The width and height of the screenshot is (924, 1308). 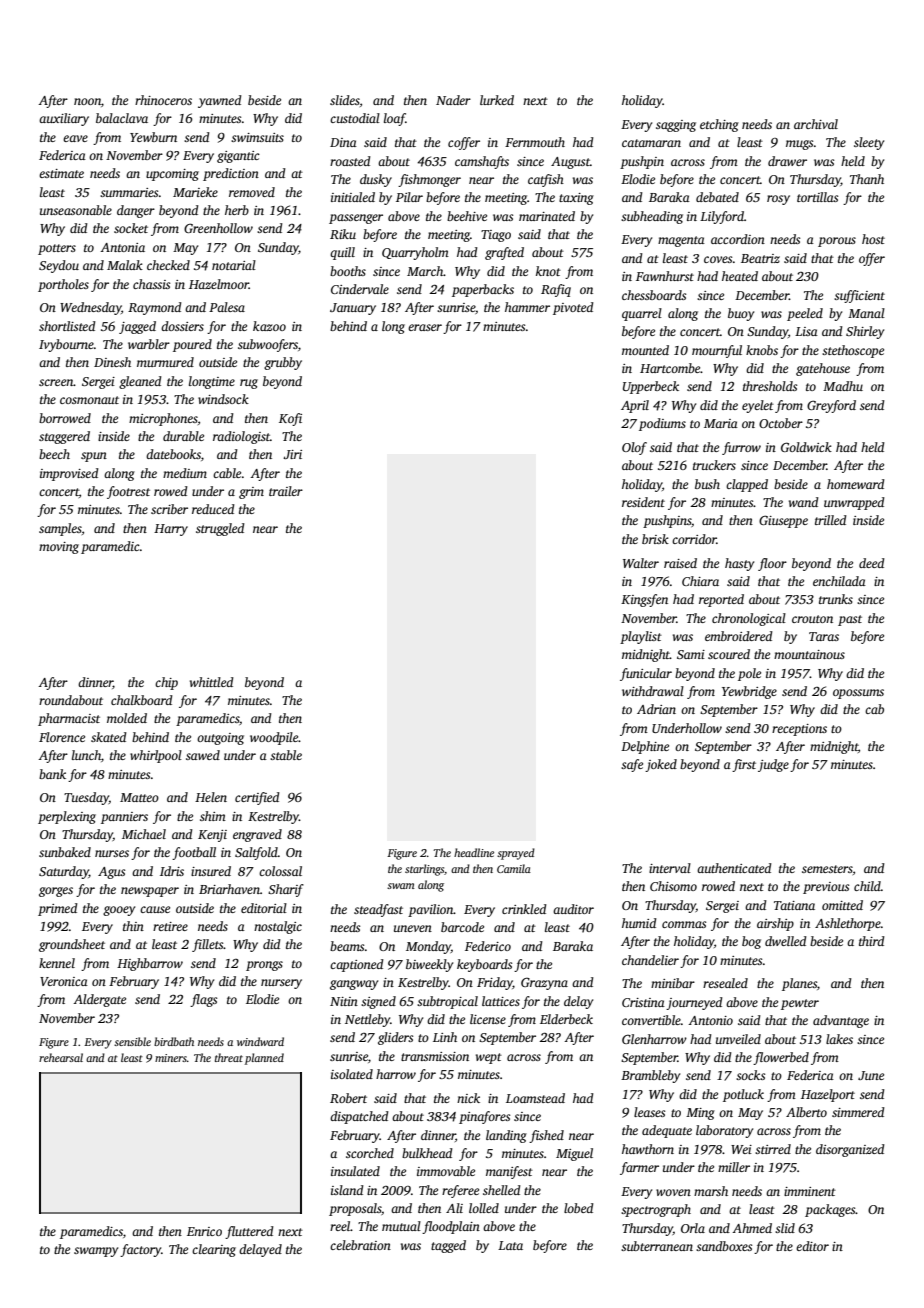 I want to click on Nader, so click(x=453, y=100).
